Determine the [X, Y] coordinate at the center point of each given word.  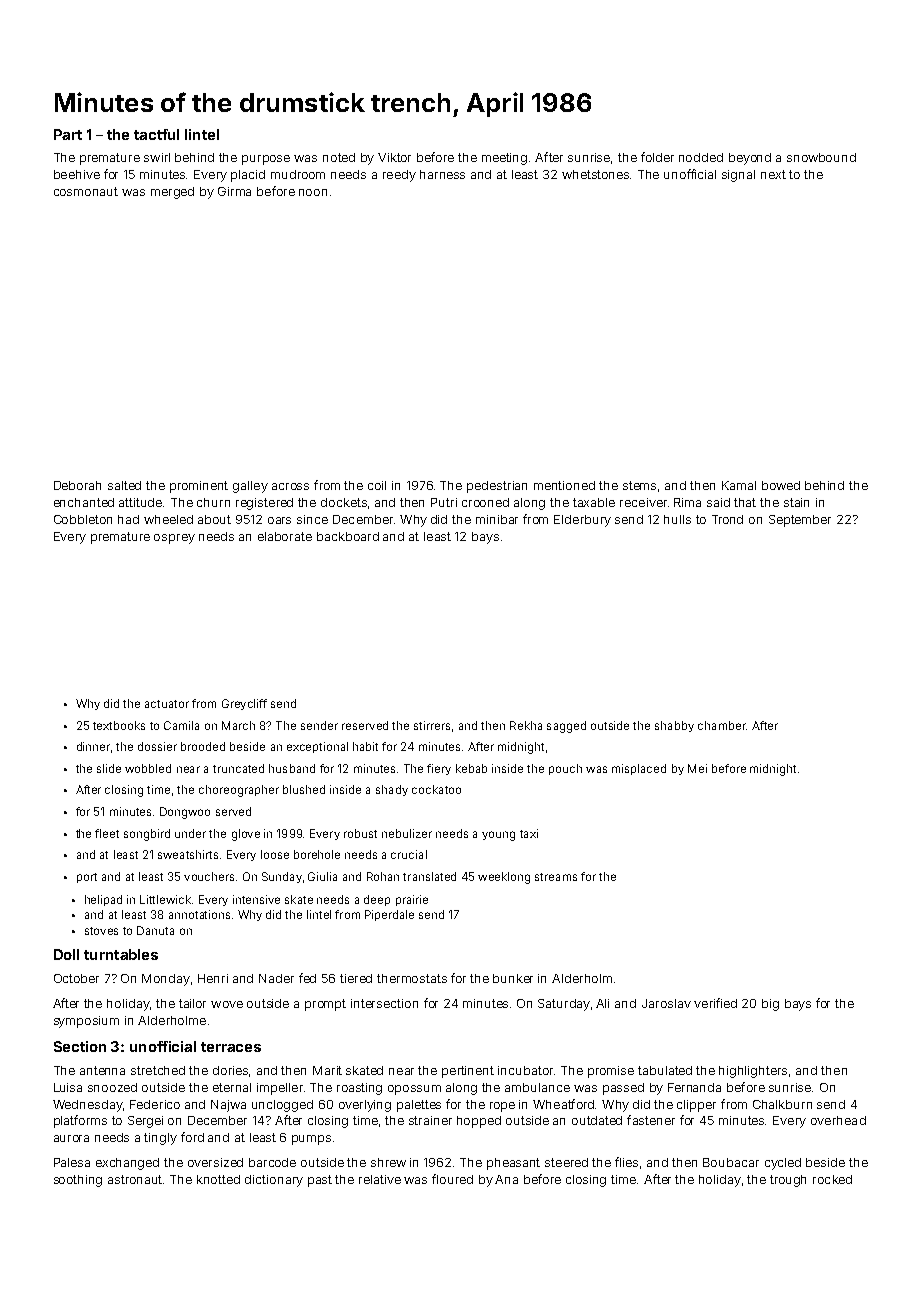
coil [377, 485]
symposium [86, 1022]
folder [657, 157]
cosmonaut [86, 191]
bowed [781, 485]
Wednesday [88, 1106]
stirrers [432, 725]
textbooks [119, 725]
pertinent [468, 1072]
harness [442, 174]
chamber [722, 725]
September [800, 521]
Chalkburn [782, 1104]
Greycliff [244, 704]
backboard [348, 536]
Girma [234, 191]
